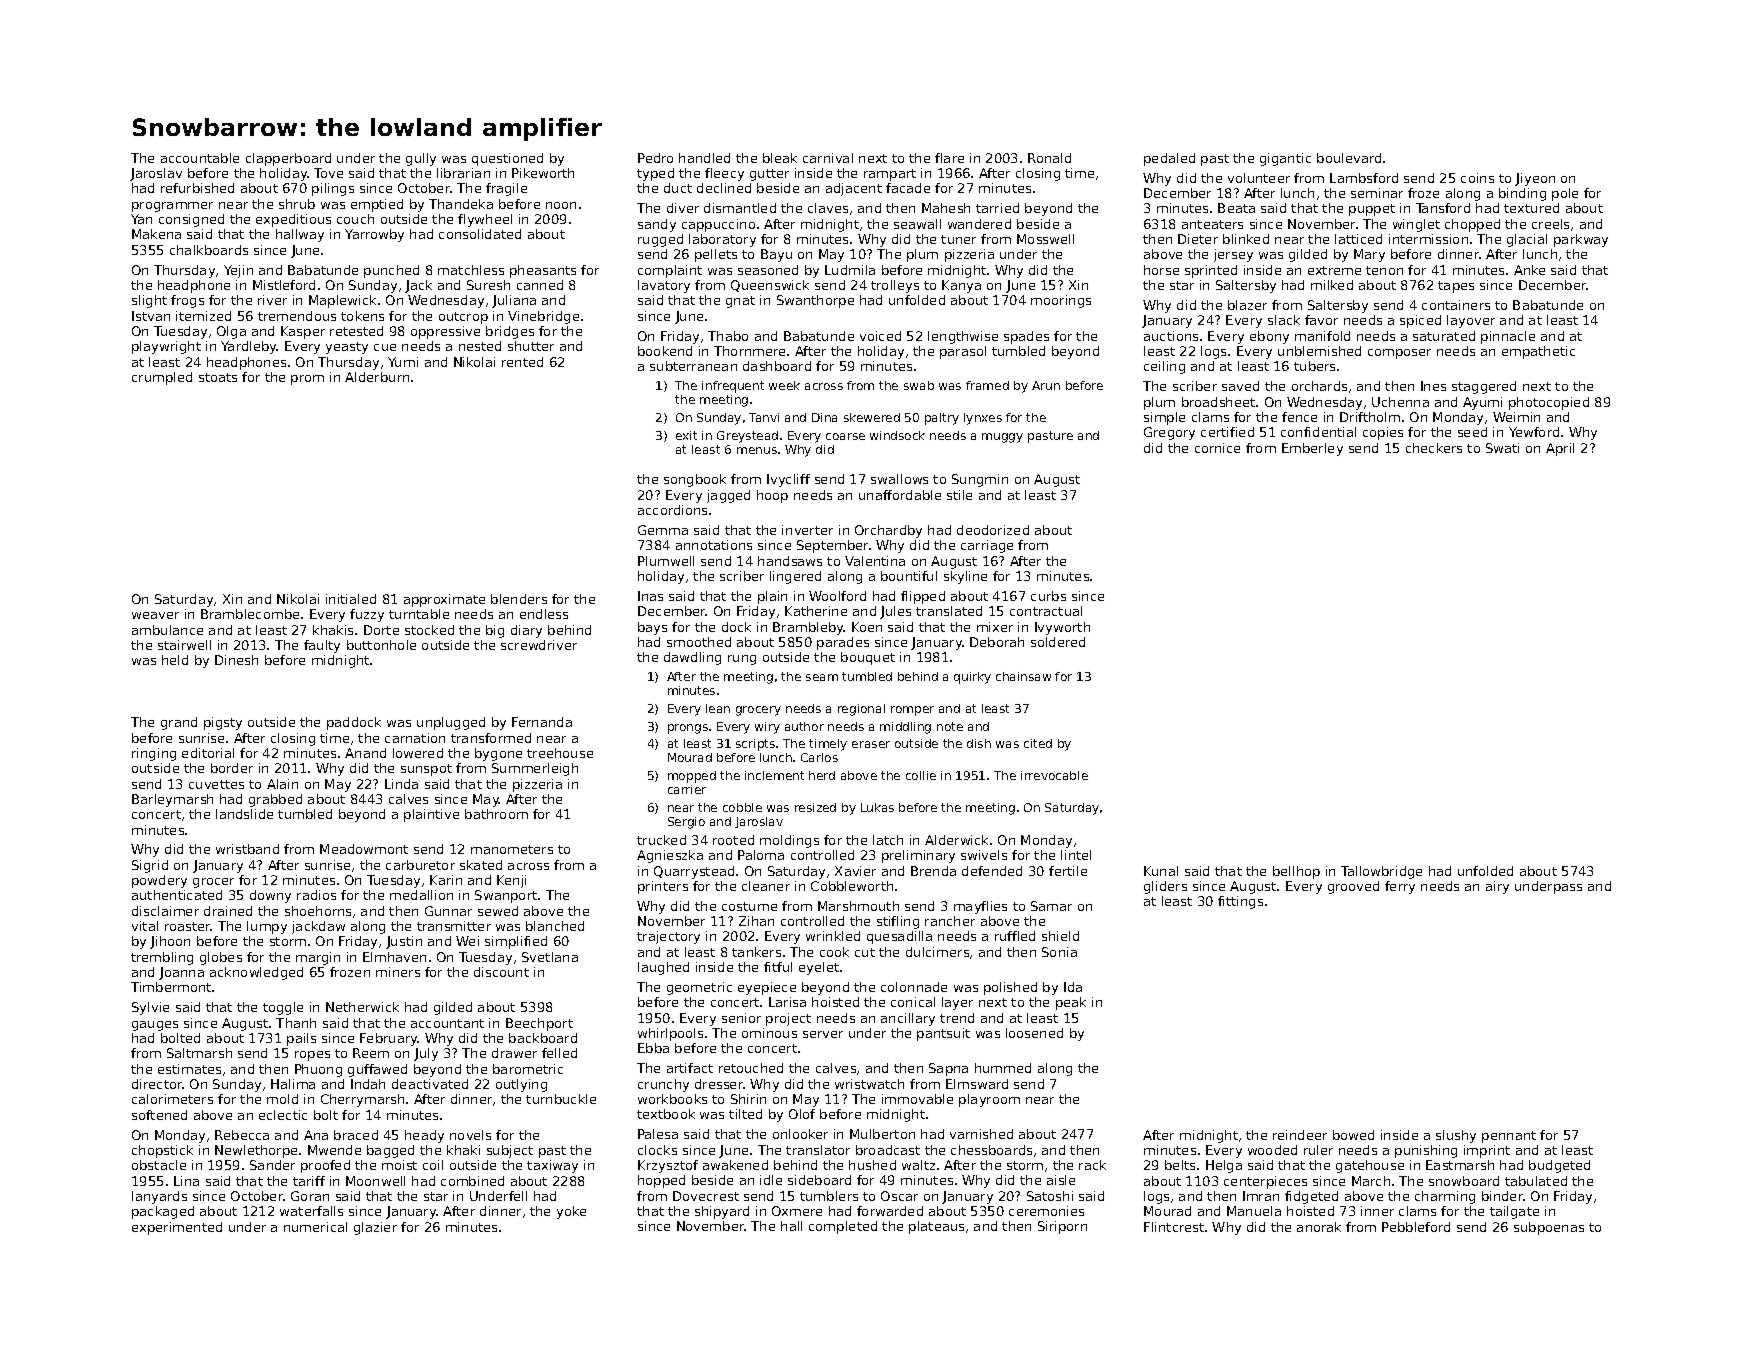 The width and height of the screenshot is (1745, 1348). Describe the element at coordinates (242, 1135) in the screenshot. I see `Rebecca` at that location.
